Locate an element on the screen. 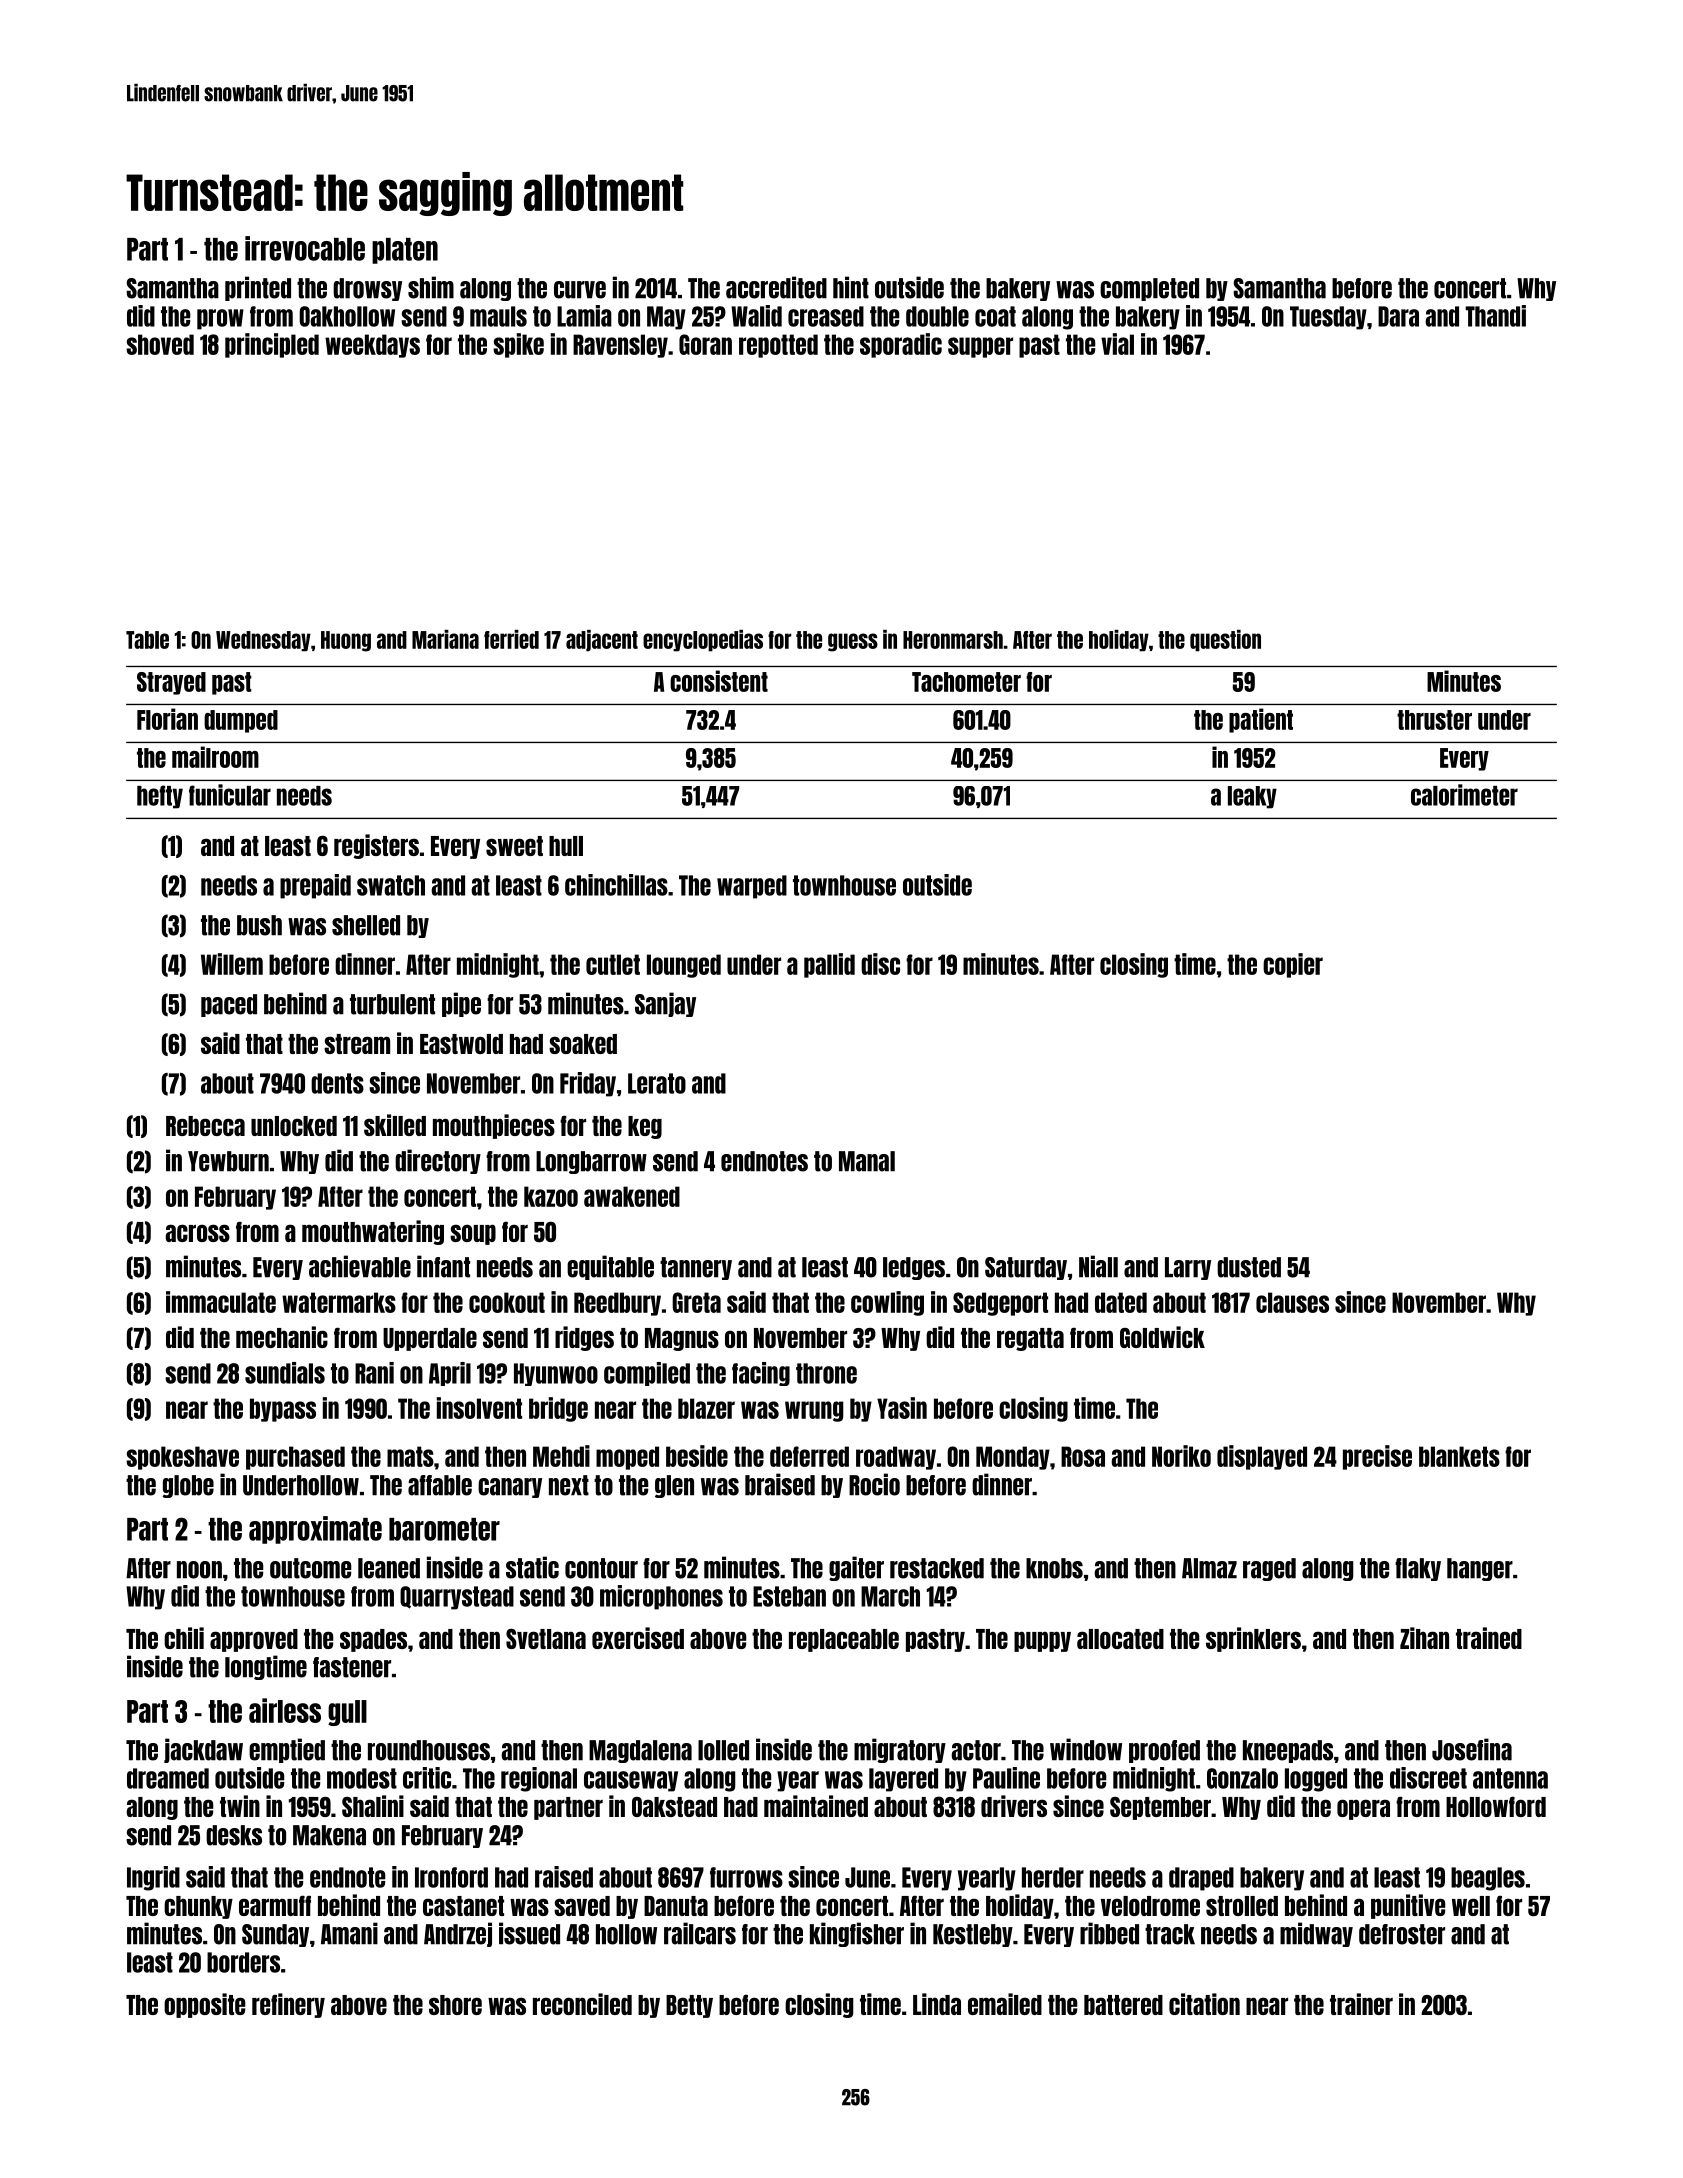 This screenshot has width=1683, height=2178. sporadic is located at coordinates (901, 345).
